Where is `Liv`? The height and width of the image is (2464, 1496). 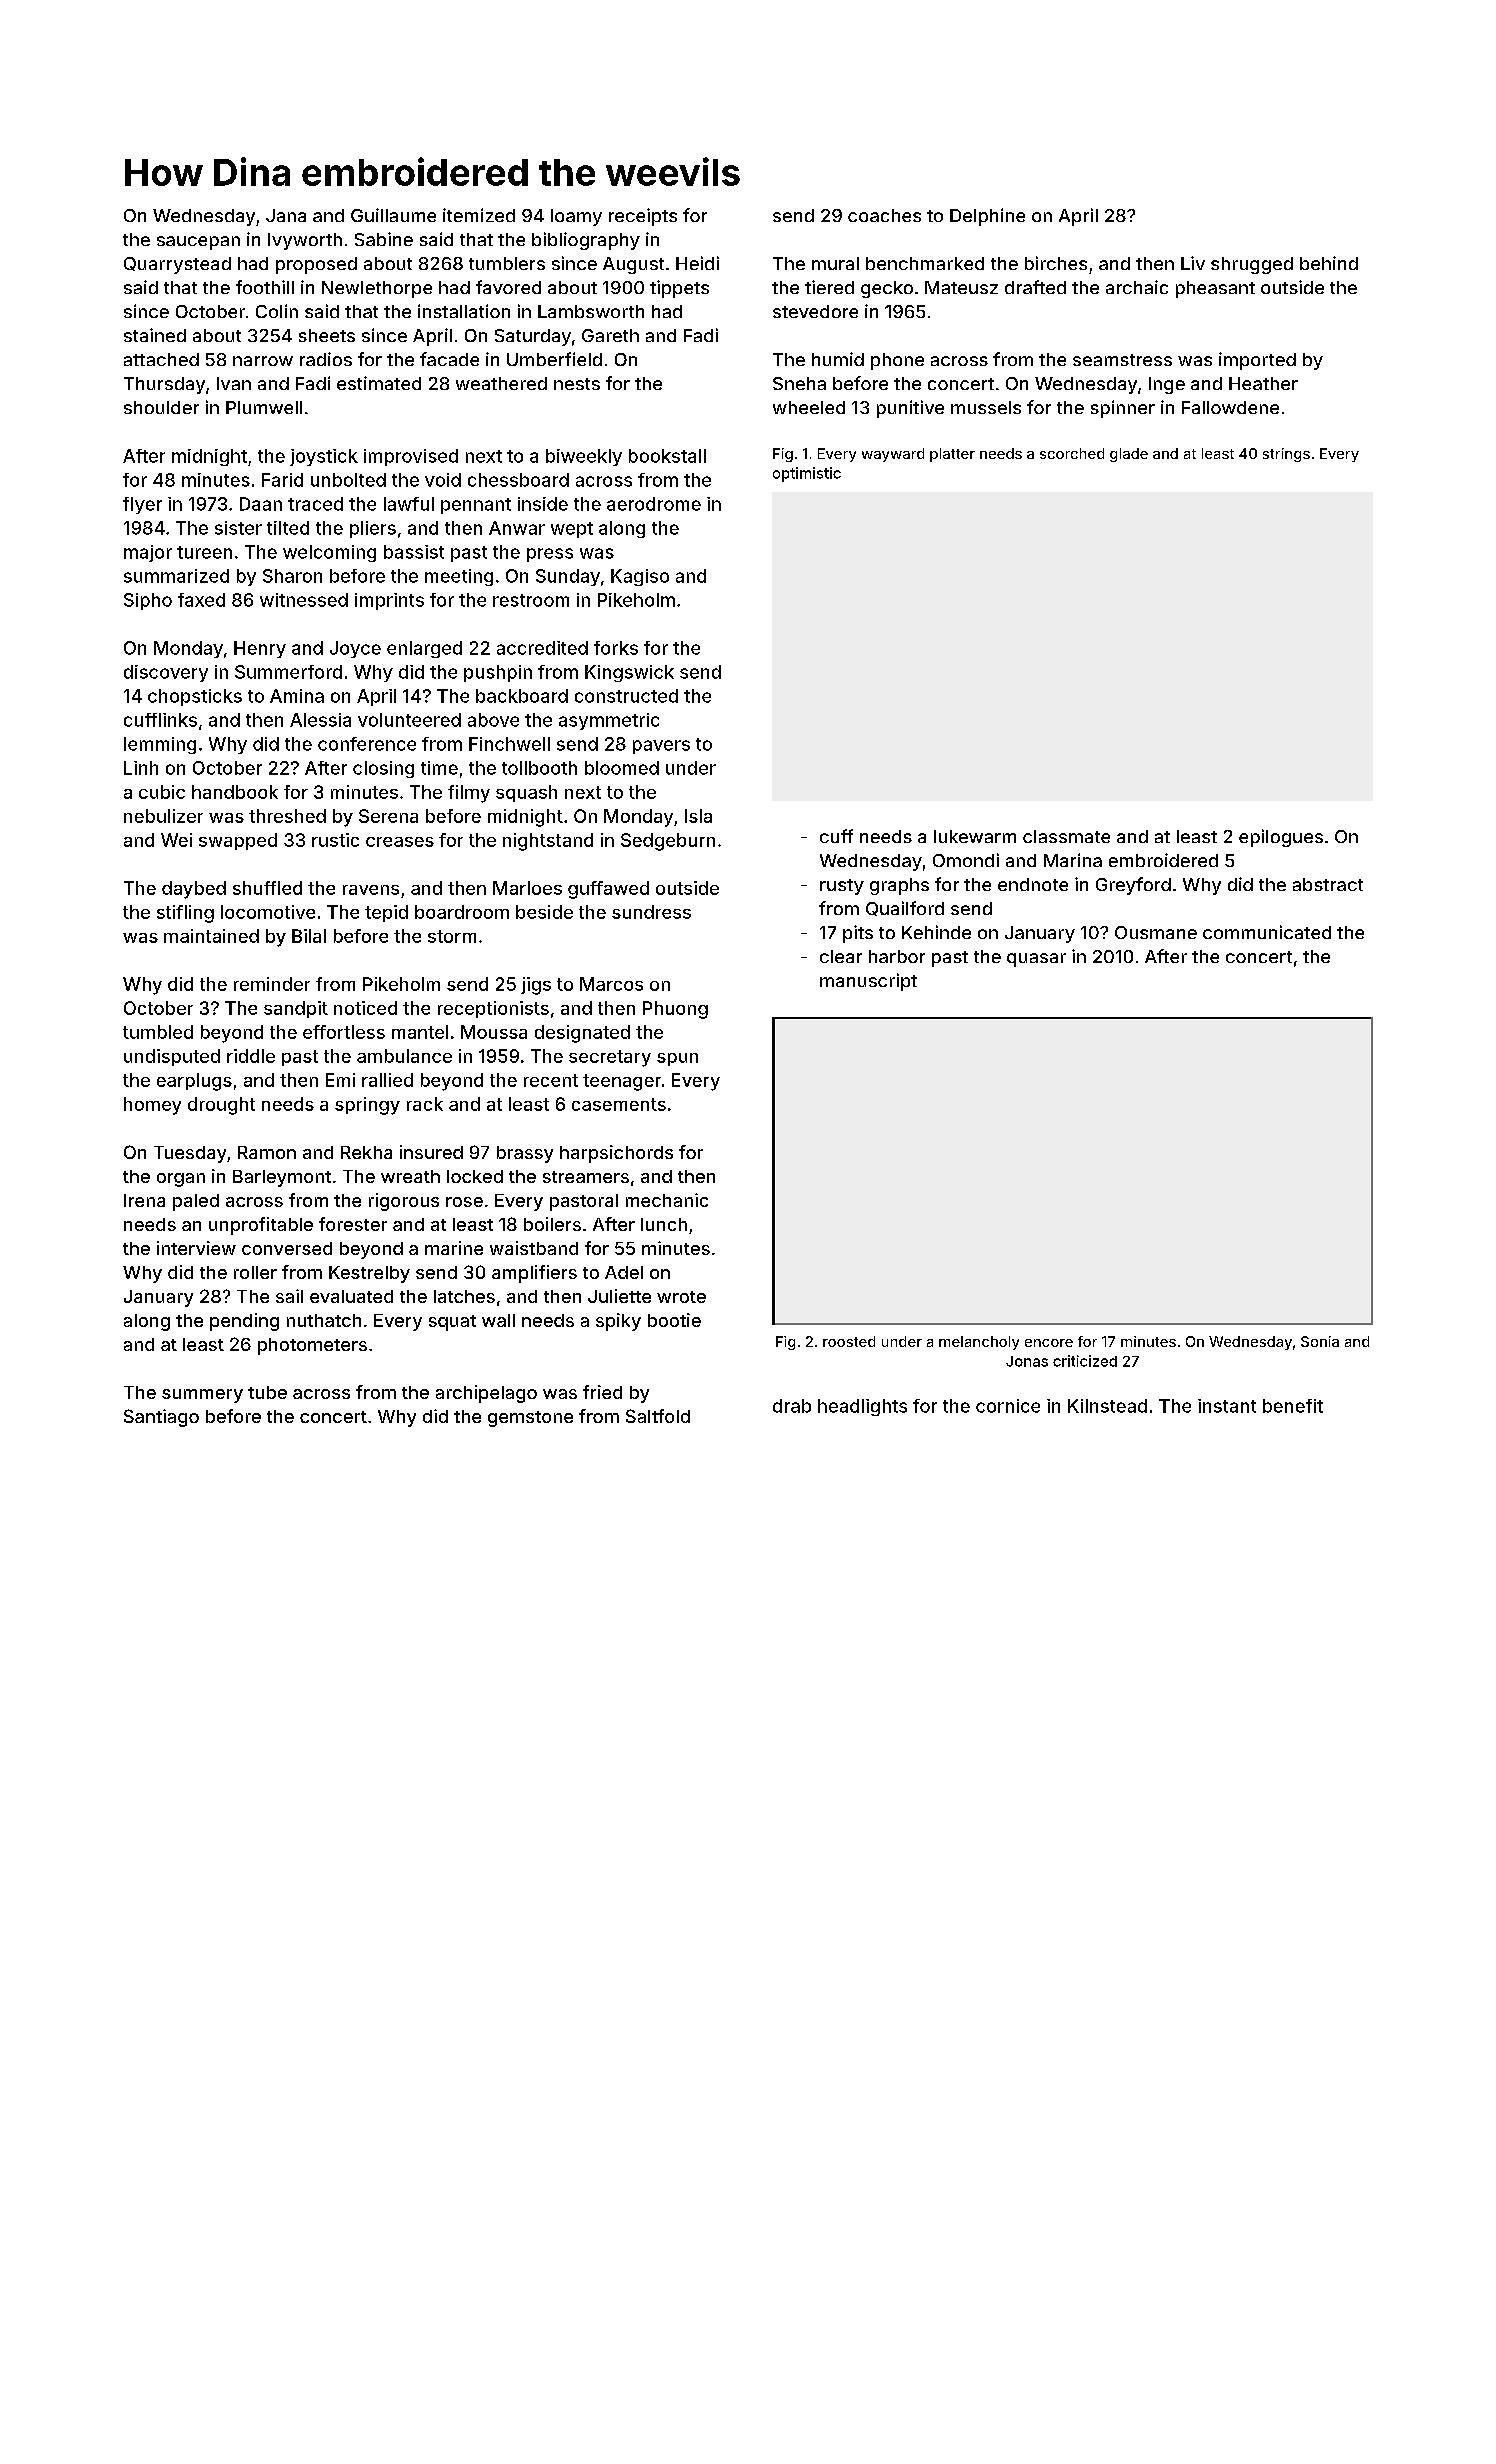 Liv is located at coordinates (1193, 263).
